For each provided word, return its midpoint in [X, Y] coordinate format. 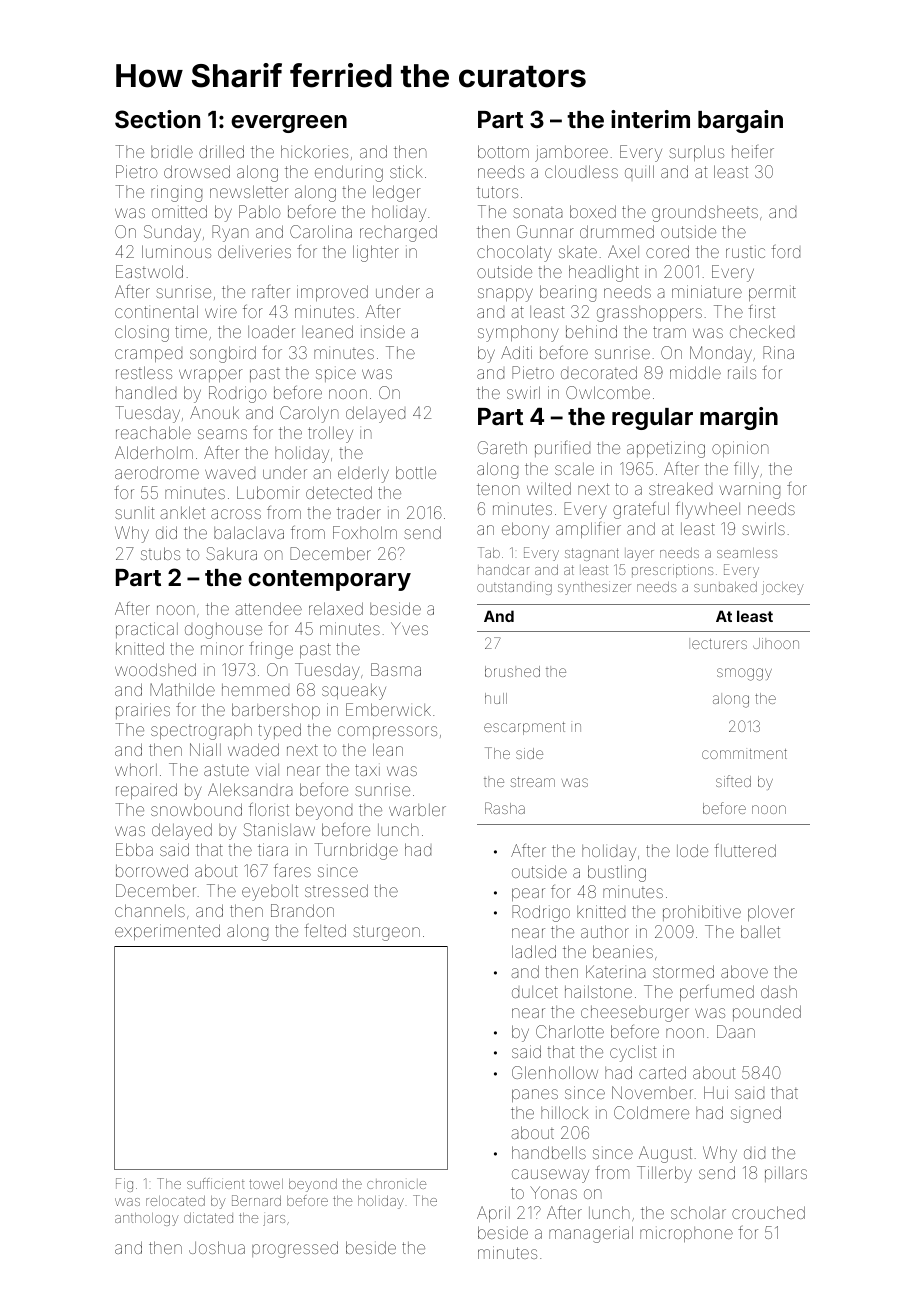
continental [156, 311]
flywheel [708, 510]
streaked [680, 488]
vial [267, 770]
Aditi [516, 352]
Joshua [217, 1247]
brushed [512, 671]
